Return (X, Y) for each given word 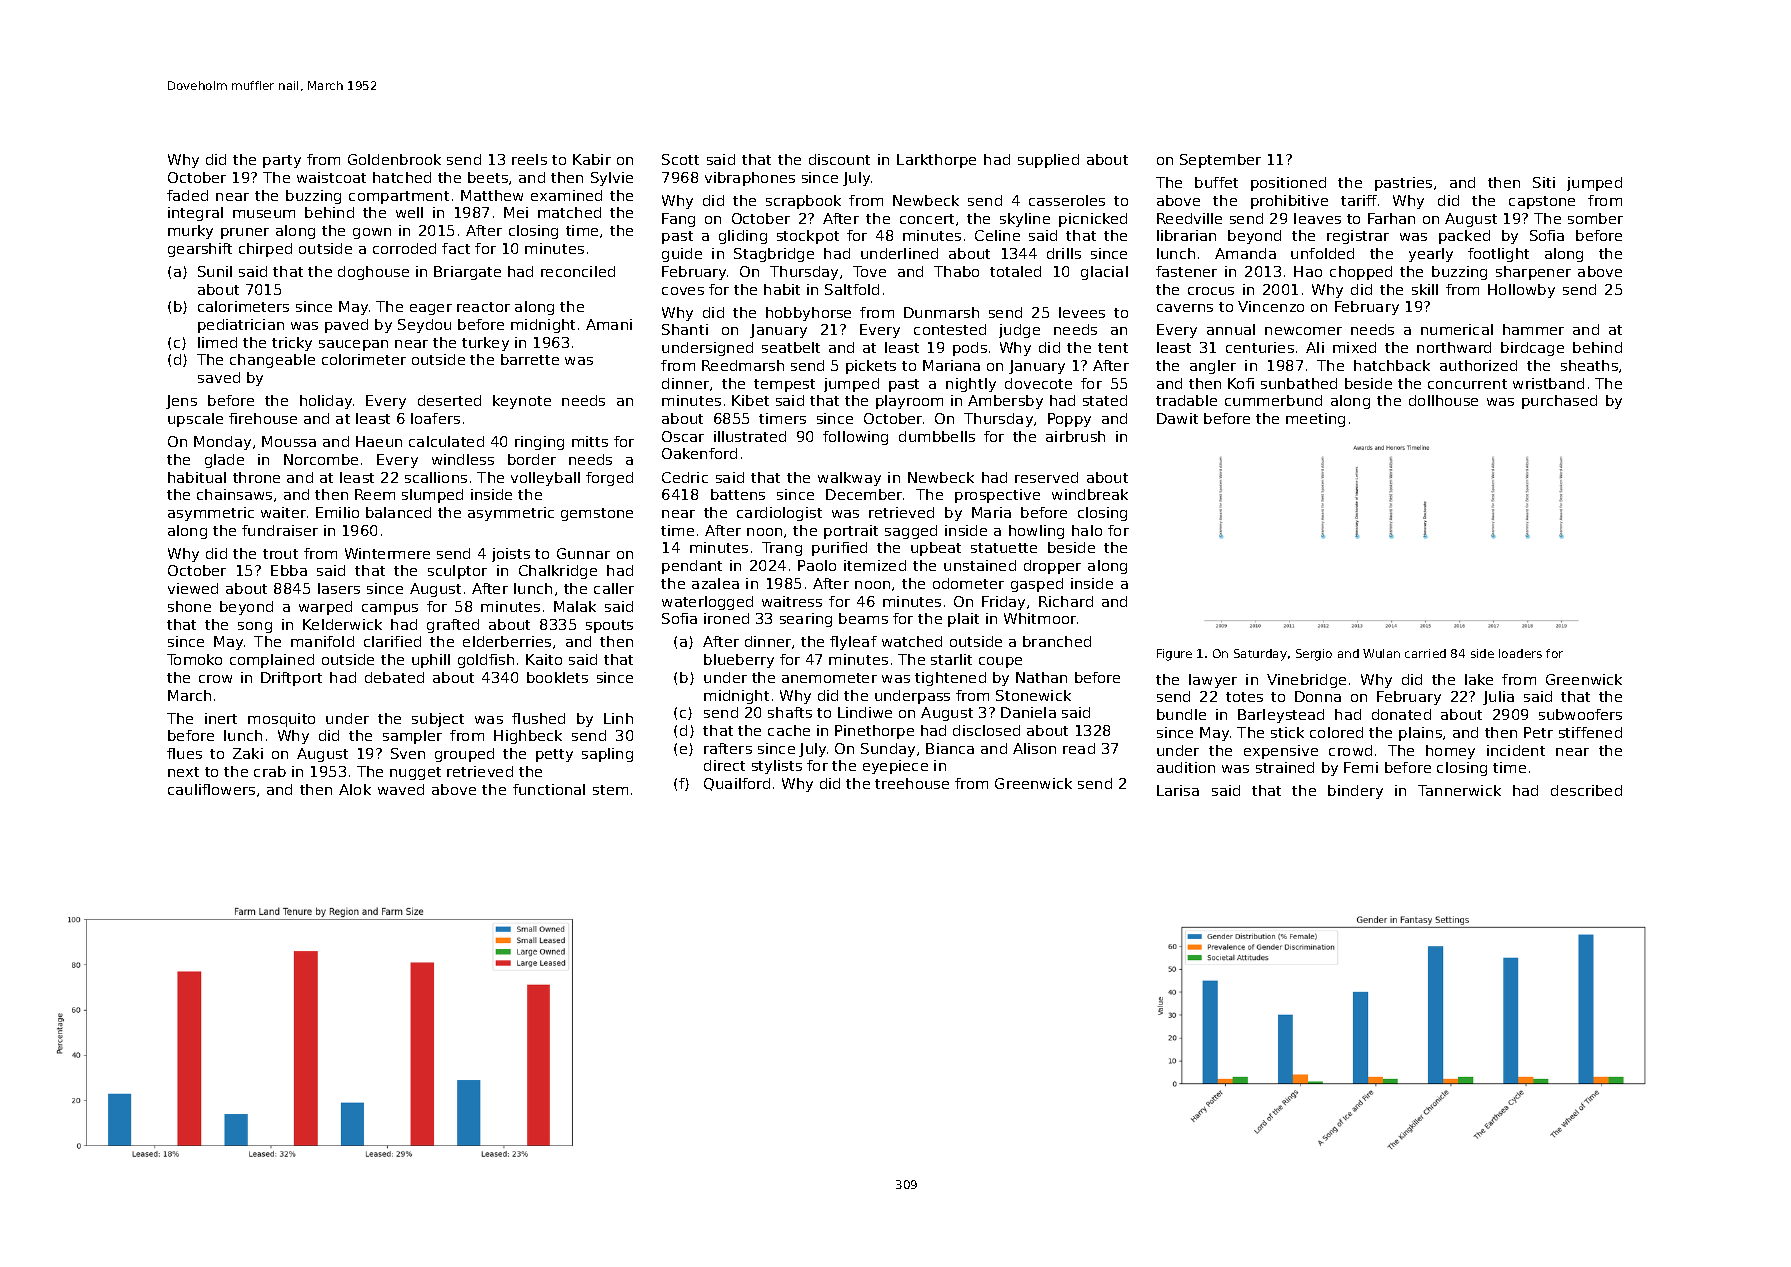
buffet (1216, 182)
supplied (1048, 161)
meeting (1315, 420)
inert (221, 718)
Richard (1066, 601)
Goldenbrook (394, 159)
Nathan (1041, 677)
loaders (1520, 653)
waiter (283, 512)
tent (1113, 348)
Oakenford (699, 453)
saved (219, 377)
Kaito (544, 659)
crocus (1211, 291)
